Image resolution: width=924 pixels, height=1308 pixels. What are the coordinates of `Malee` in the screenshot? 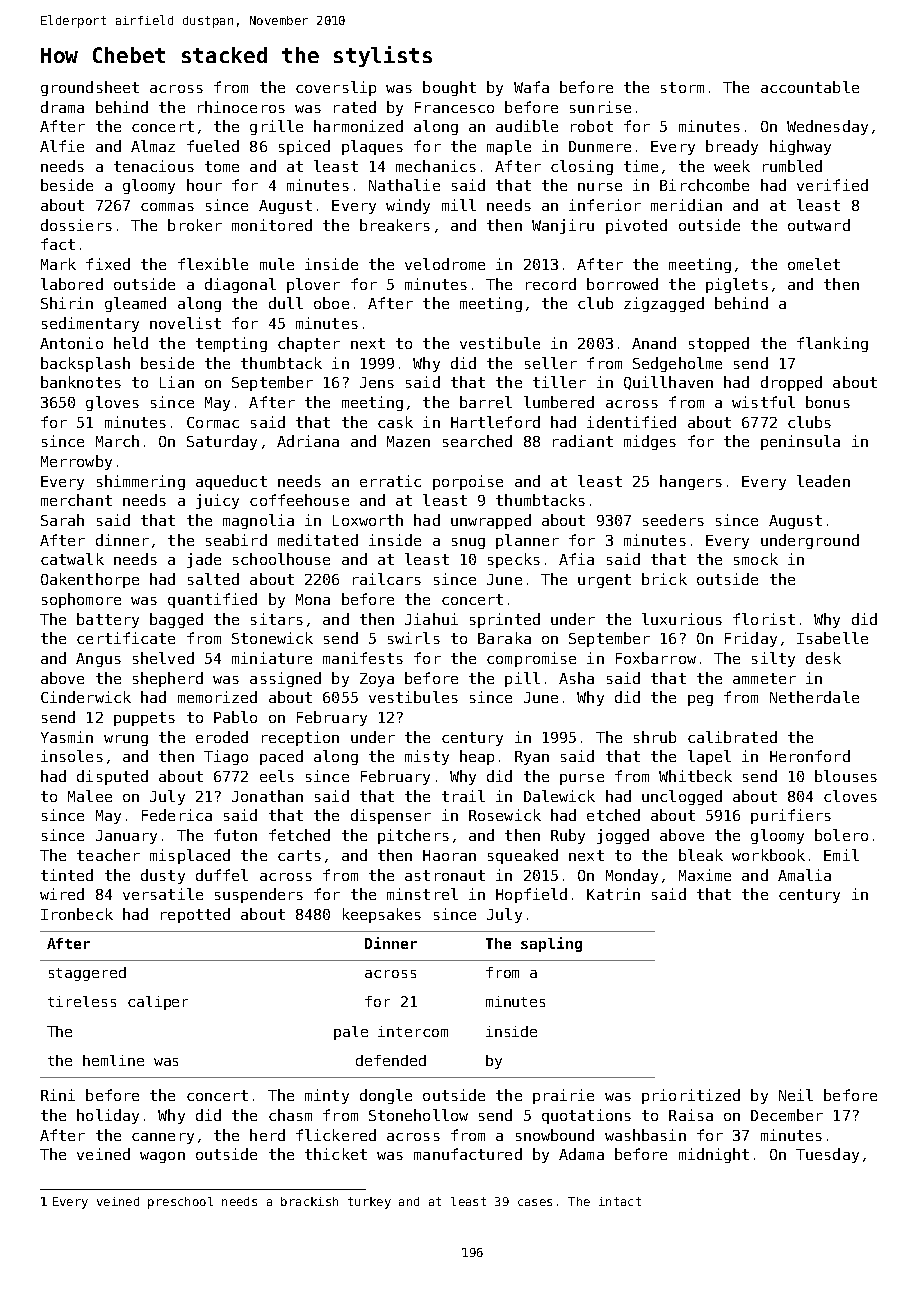 It's located at (90, 796).
